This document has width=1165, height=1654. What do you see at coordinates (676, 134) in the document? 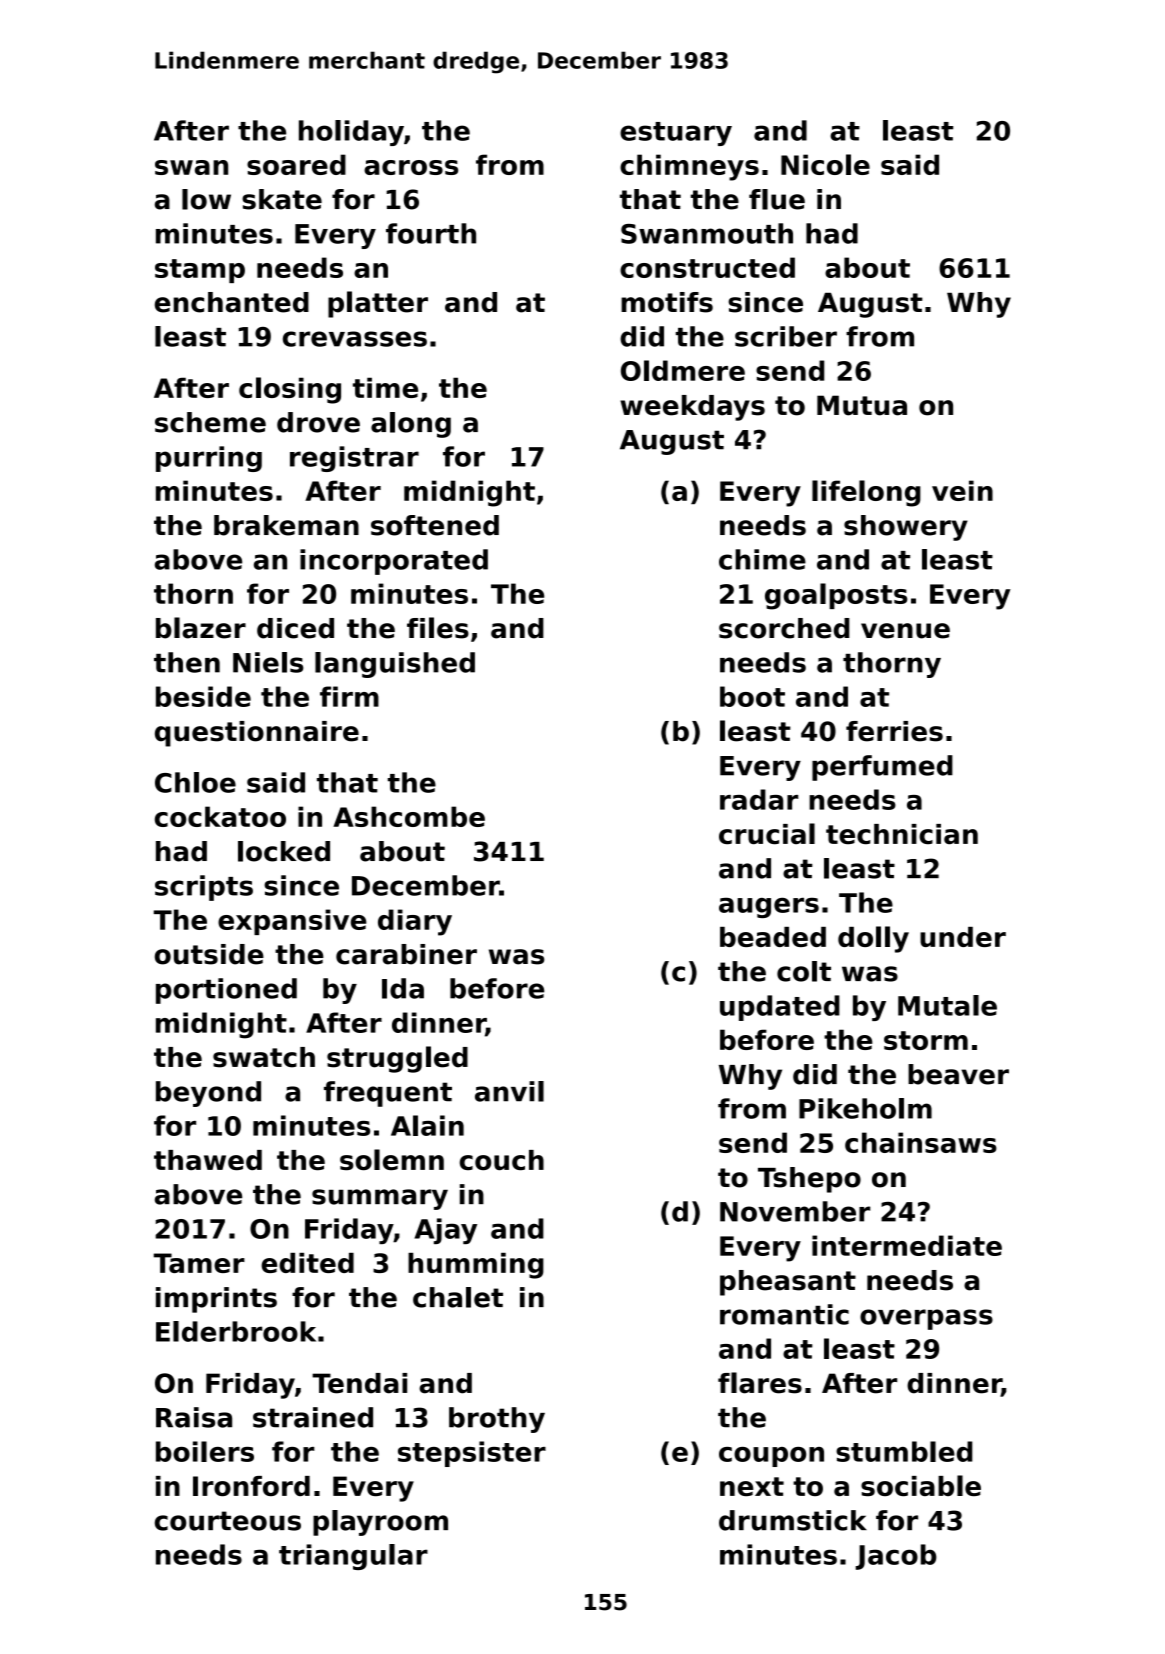
I see `estuary` at bounding box center [676, 134].
